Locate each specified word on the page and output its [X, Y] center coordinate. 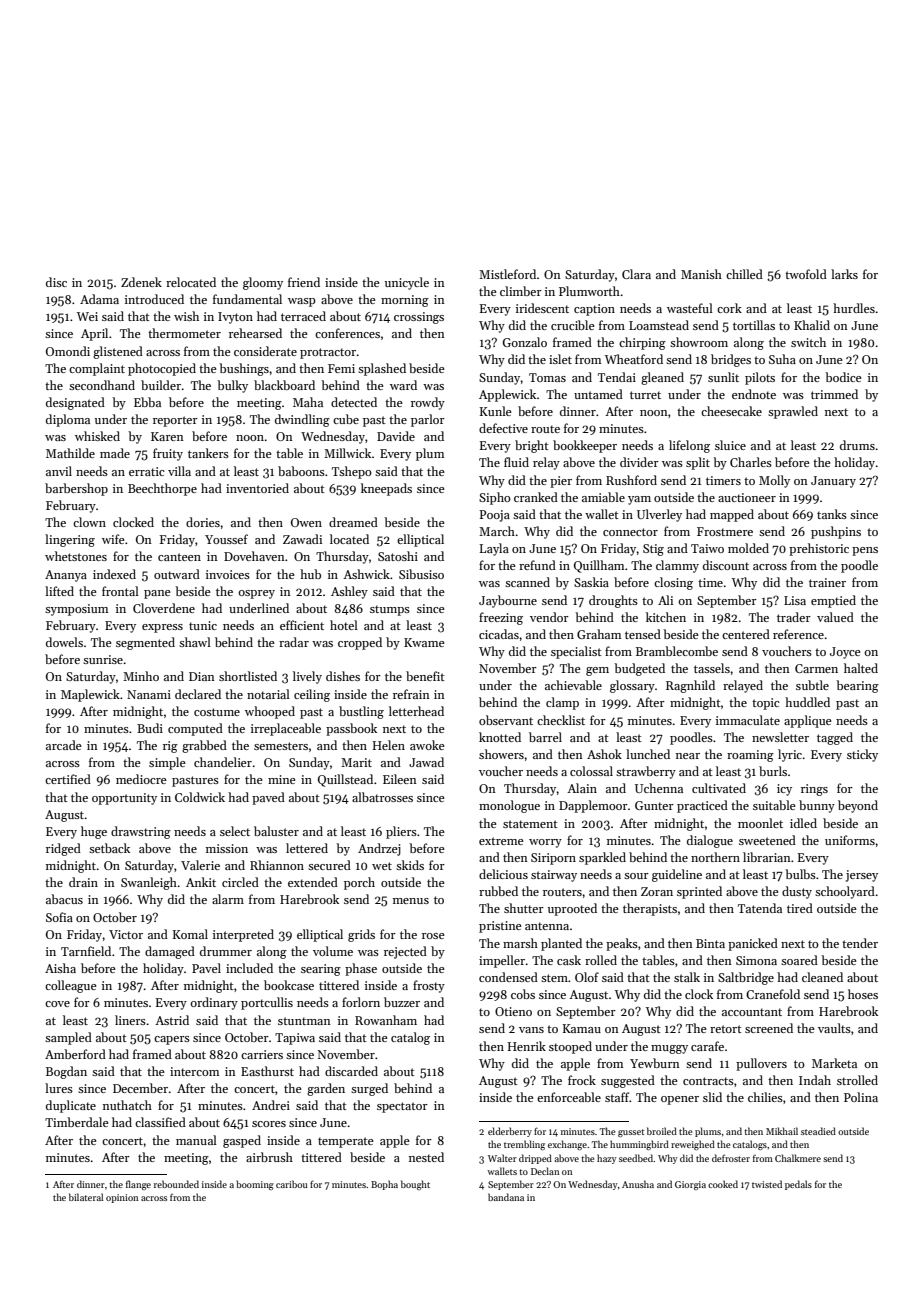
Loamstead [659, 325]
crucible [573, 325]
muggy [669, 1049]
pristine [500, 927]
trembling [524, 1145]
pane [157, 594]
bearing [857, 686]
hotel [344, 625]
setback [109, 848]
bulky [232, 386]
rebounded [176, 1184]
